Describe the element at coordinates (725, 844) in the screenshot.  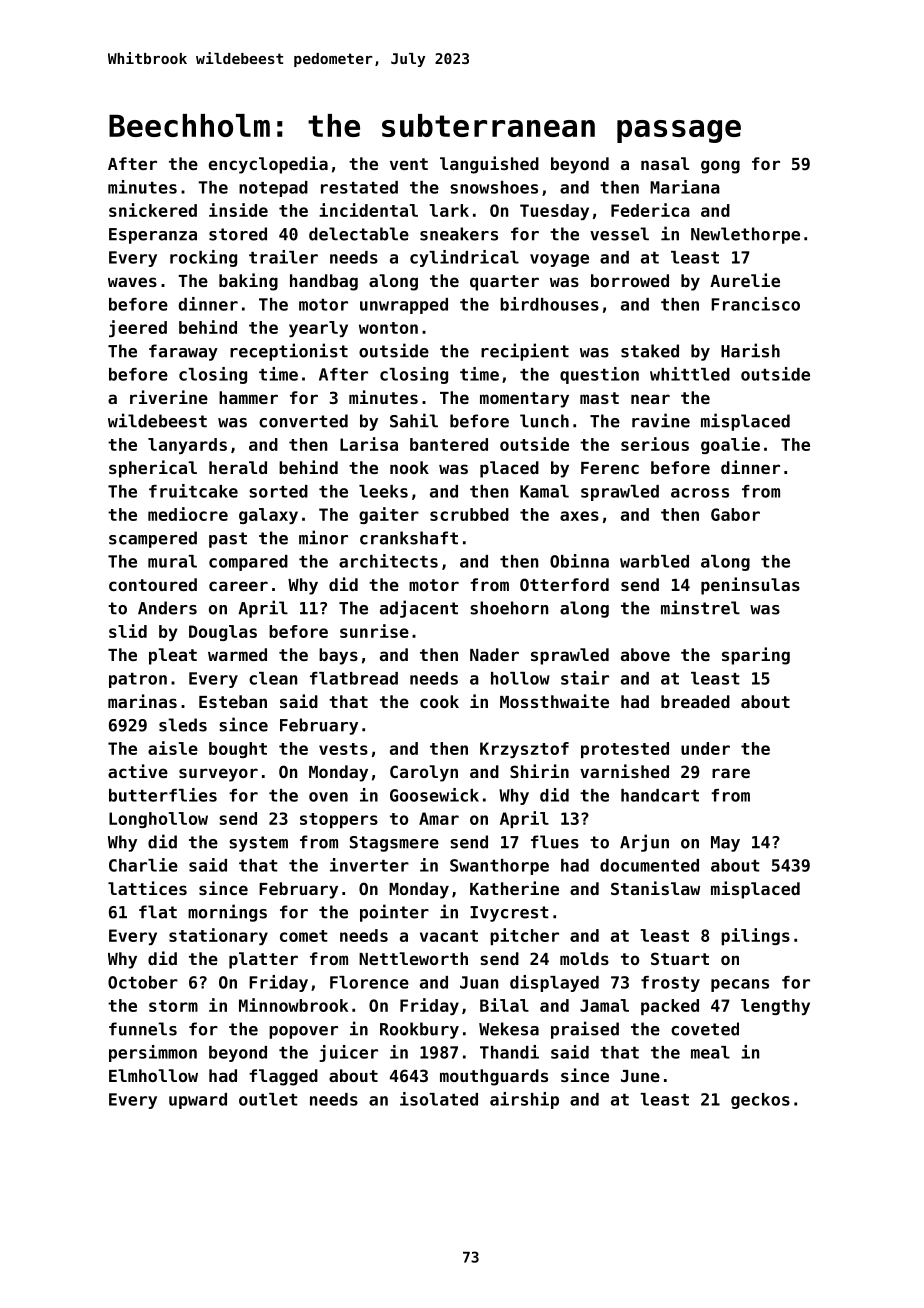
I see `May` at that location.
